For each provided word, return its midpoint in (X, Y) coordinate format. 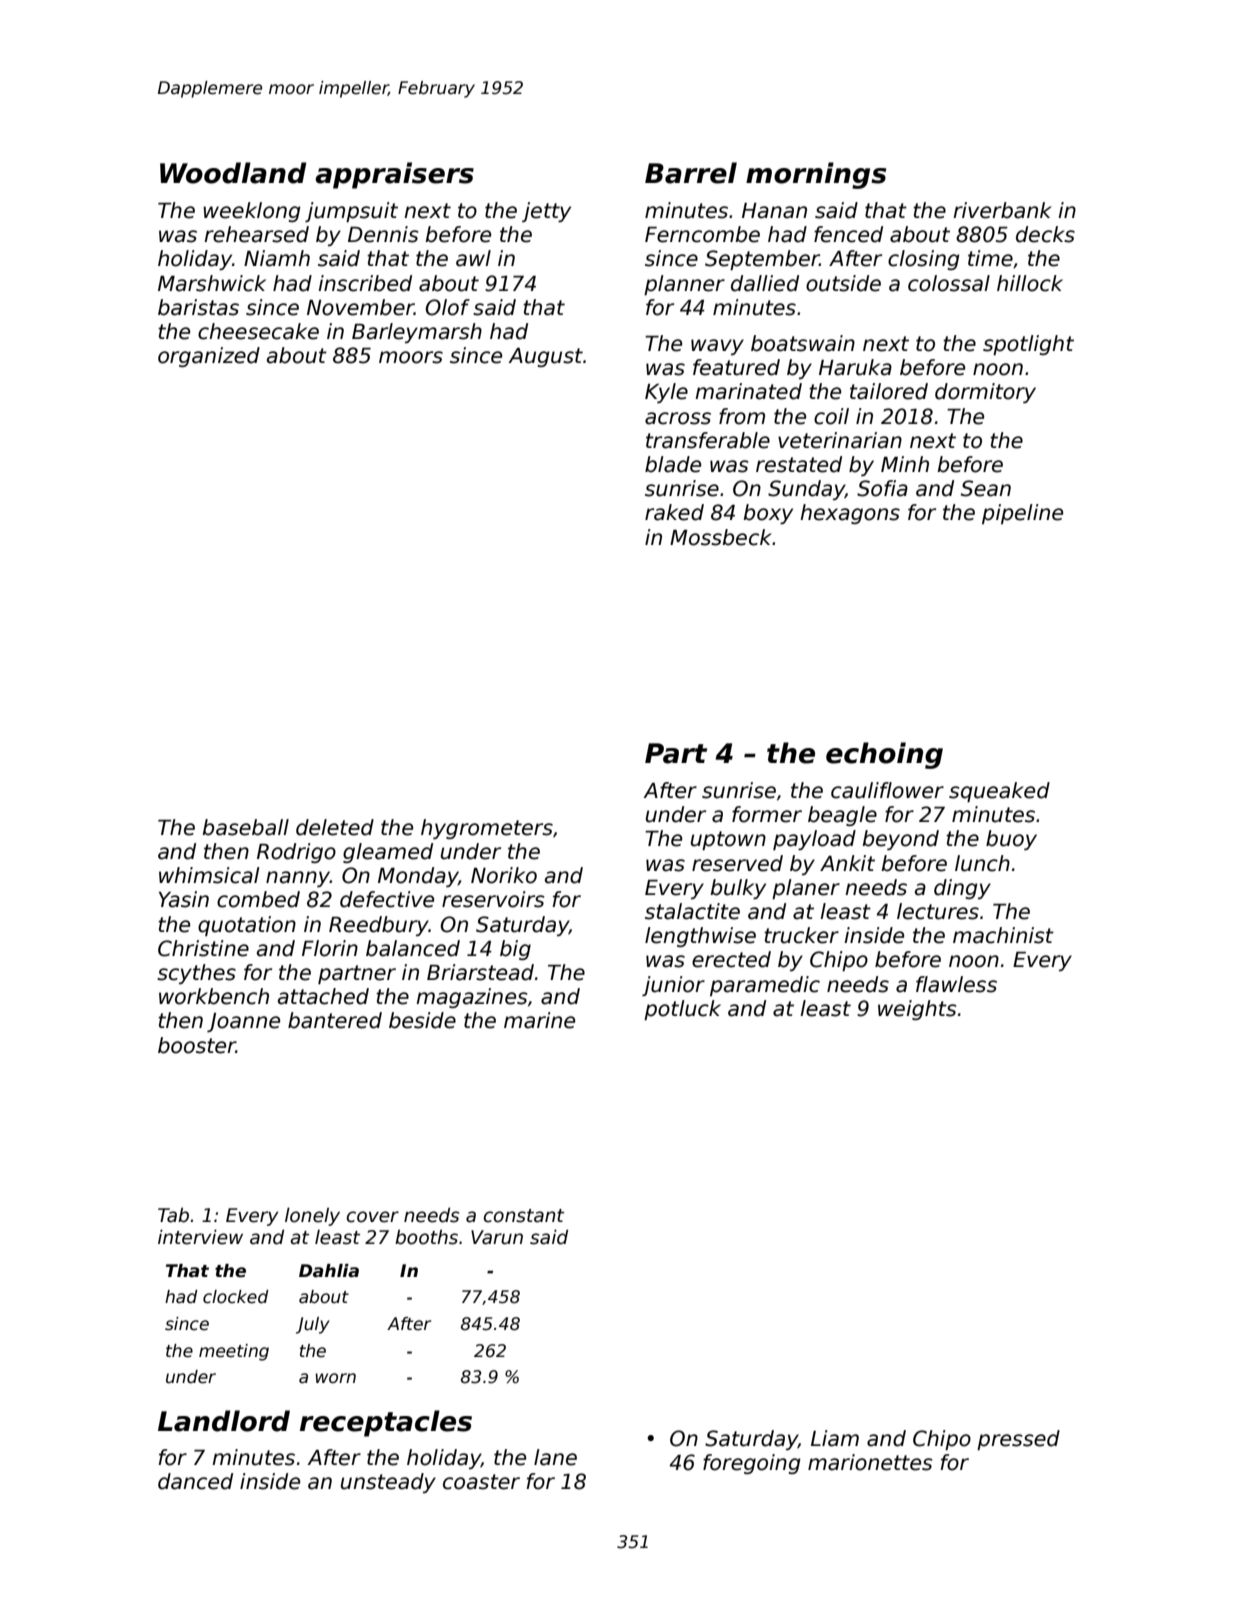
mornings (816, 175)
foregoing (752, 1464)
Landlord (224, 1421)
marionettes (870, 1462)
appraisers (394, 175)
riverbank (1002, 210)
